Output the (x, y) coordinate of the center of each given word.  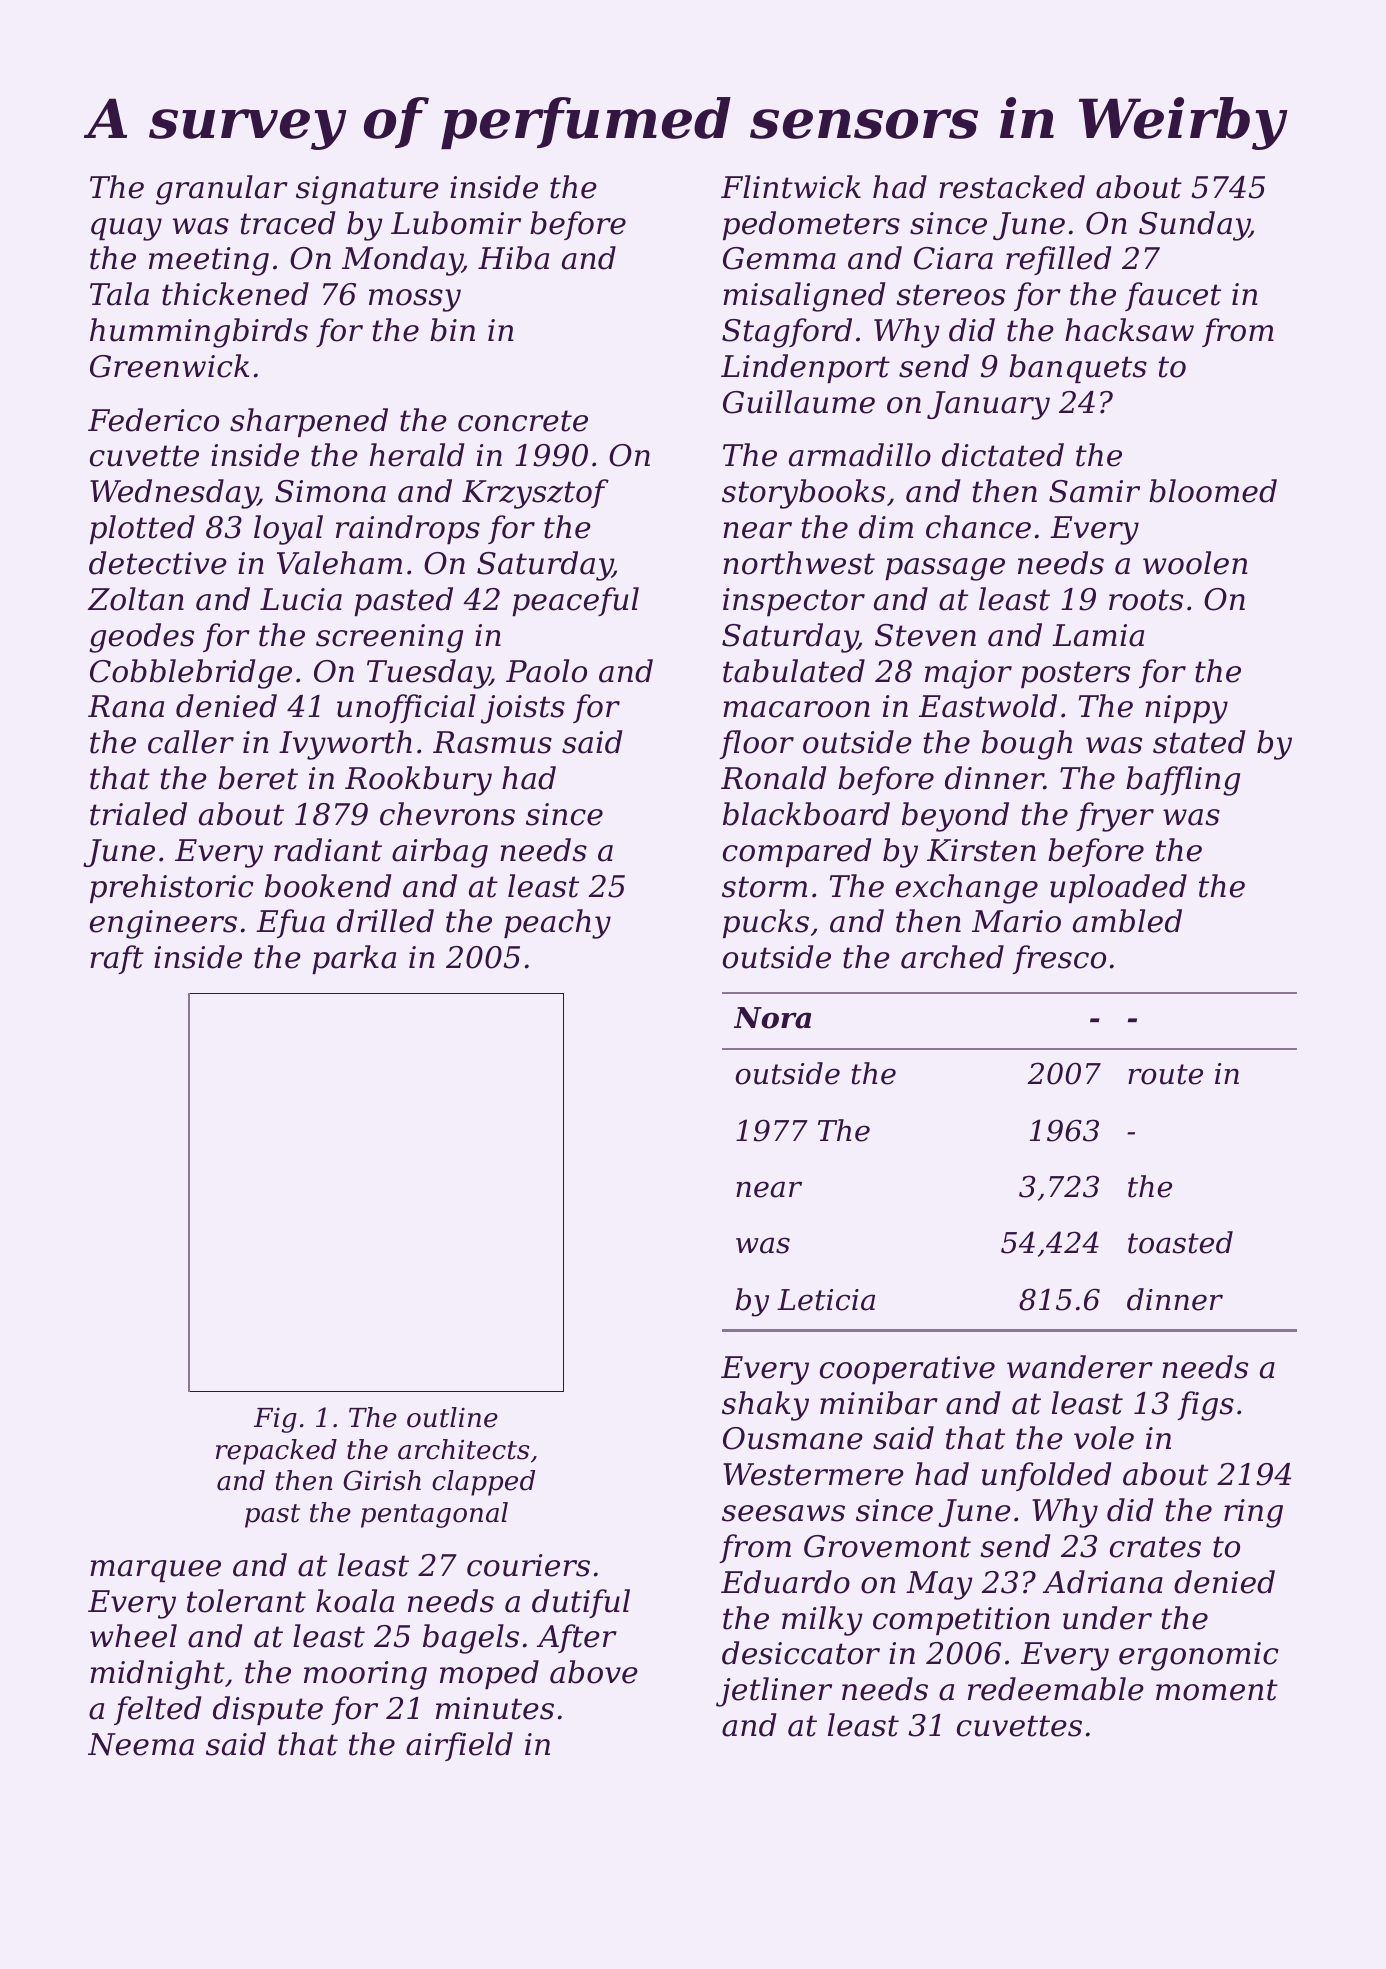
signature (367, 190)
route (1165, 1074)
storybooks (803, 494)
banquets (1078, 368)
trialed (138, 814)
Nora (772, 1018)
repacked (276, 1452)
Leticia (826, 1300)
